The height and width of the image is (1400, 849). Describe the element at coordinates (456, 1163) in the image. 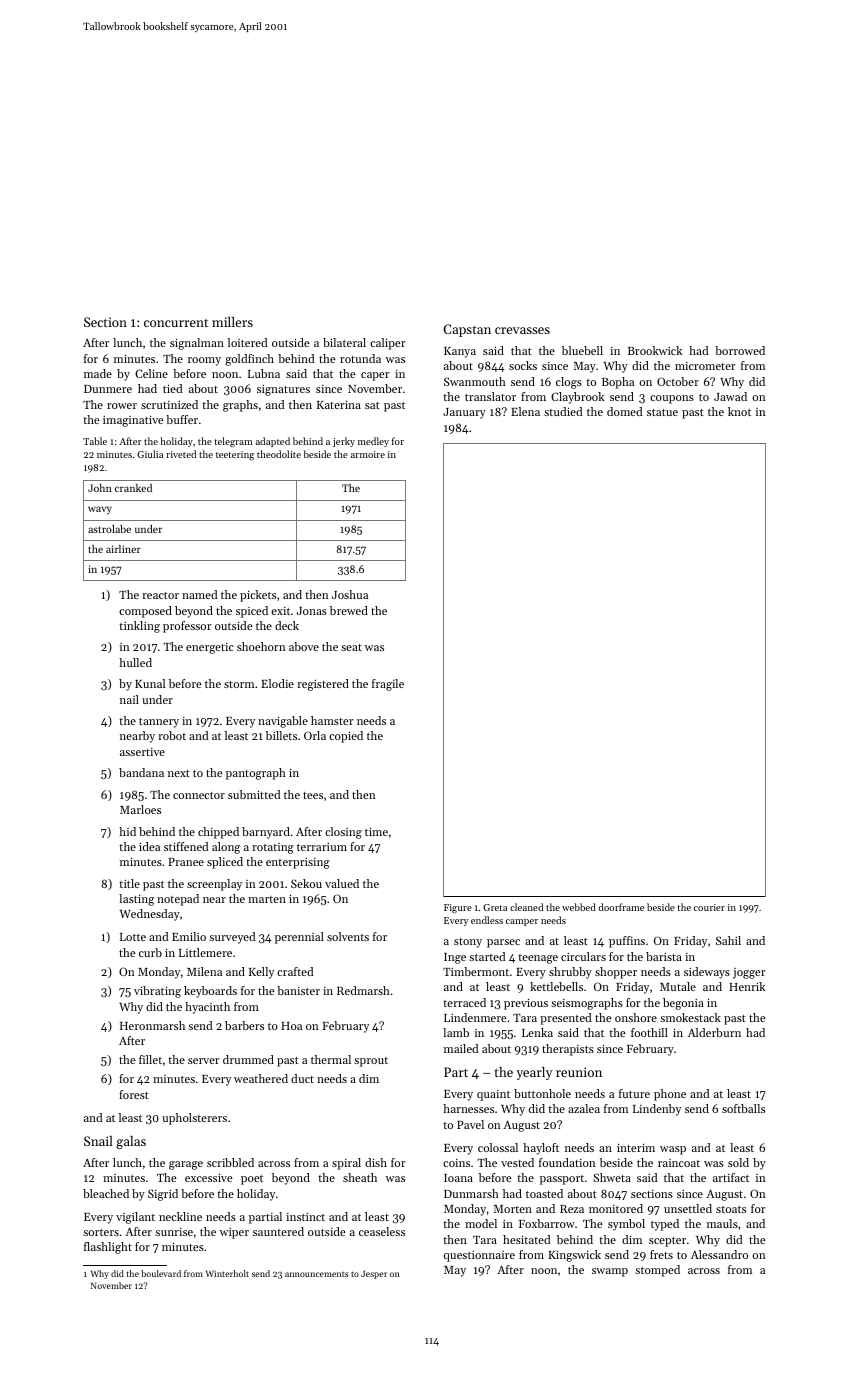

I see `coins` at that location.
